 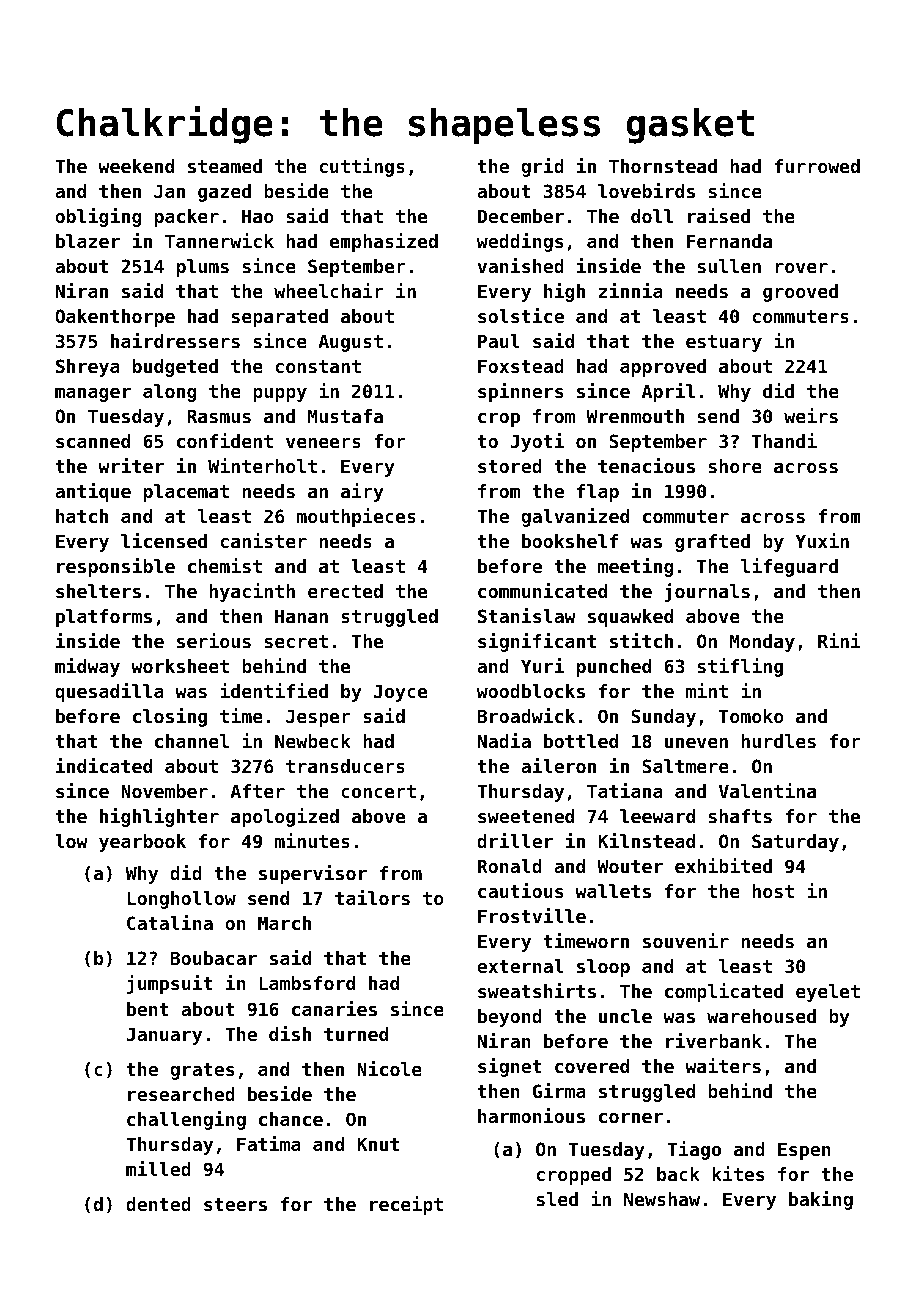 I want to click on steamed, so click(x=225, y=166).
